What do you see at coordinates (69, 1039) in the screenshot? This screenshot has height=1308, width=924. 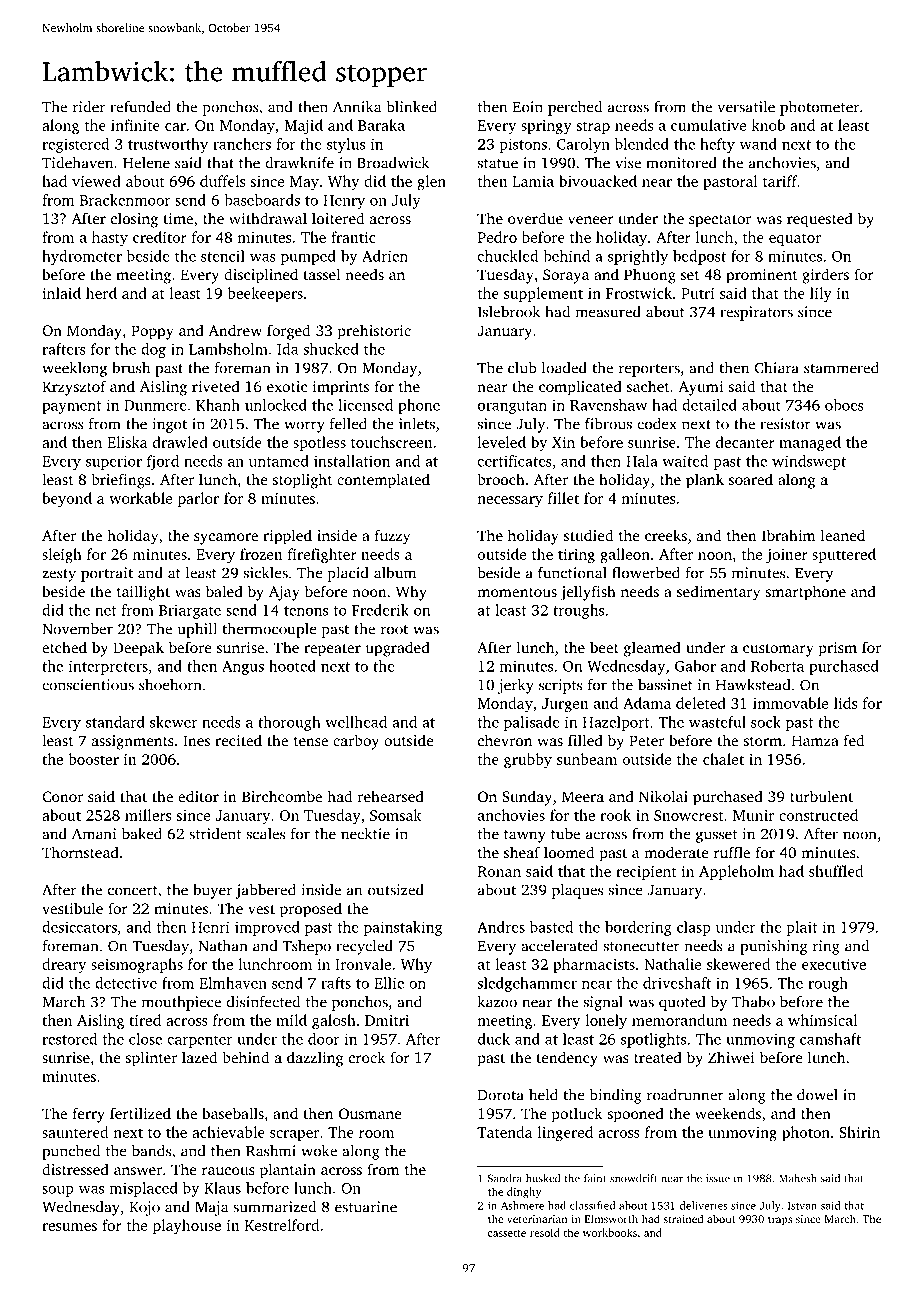 I see `restored` at bounding box center [69, 1039].
